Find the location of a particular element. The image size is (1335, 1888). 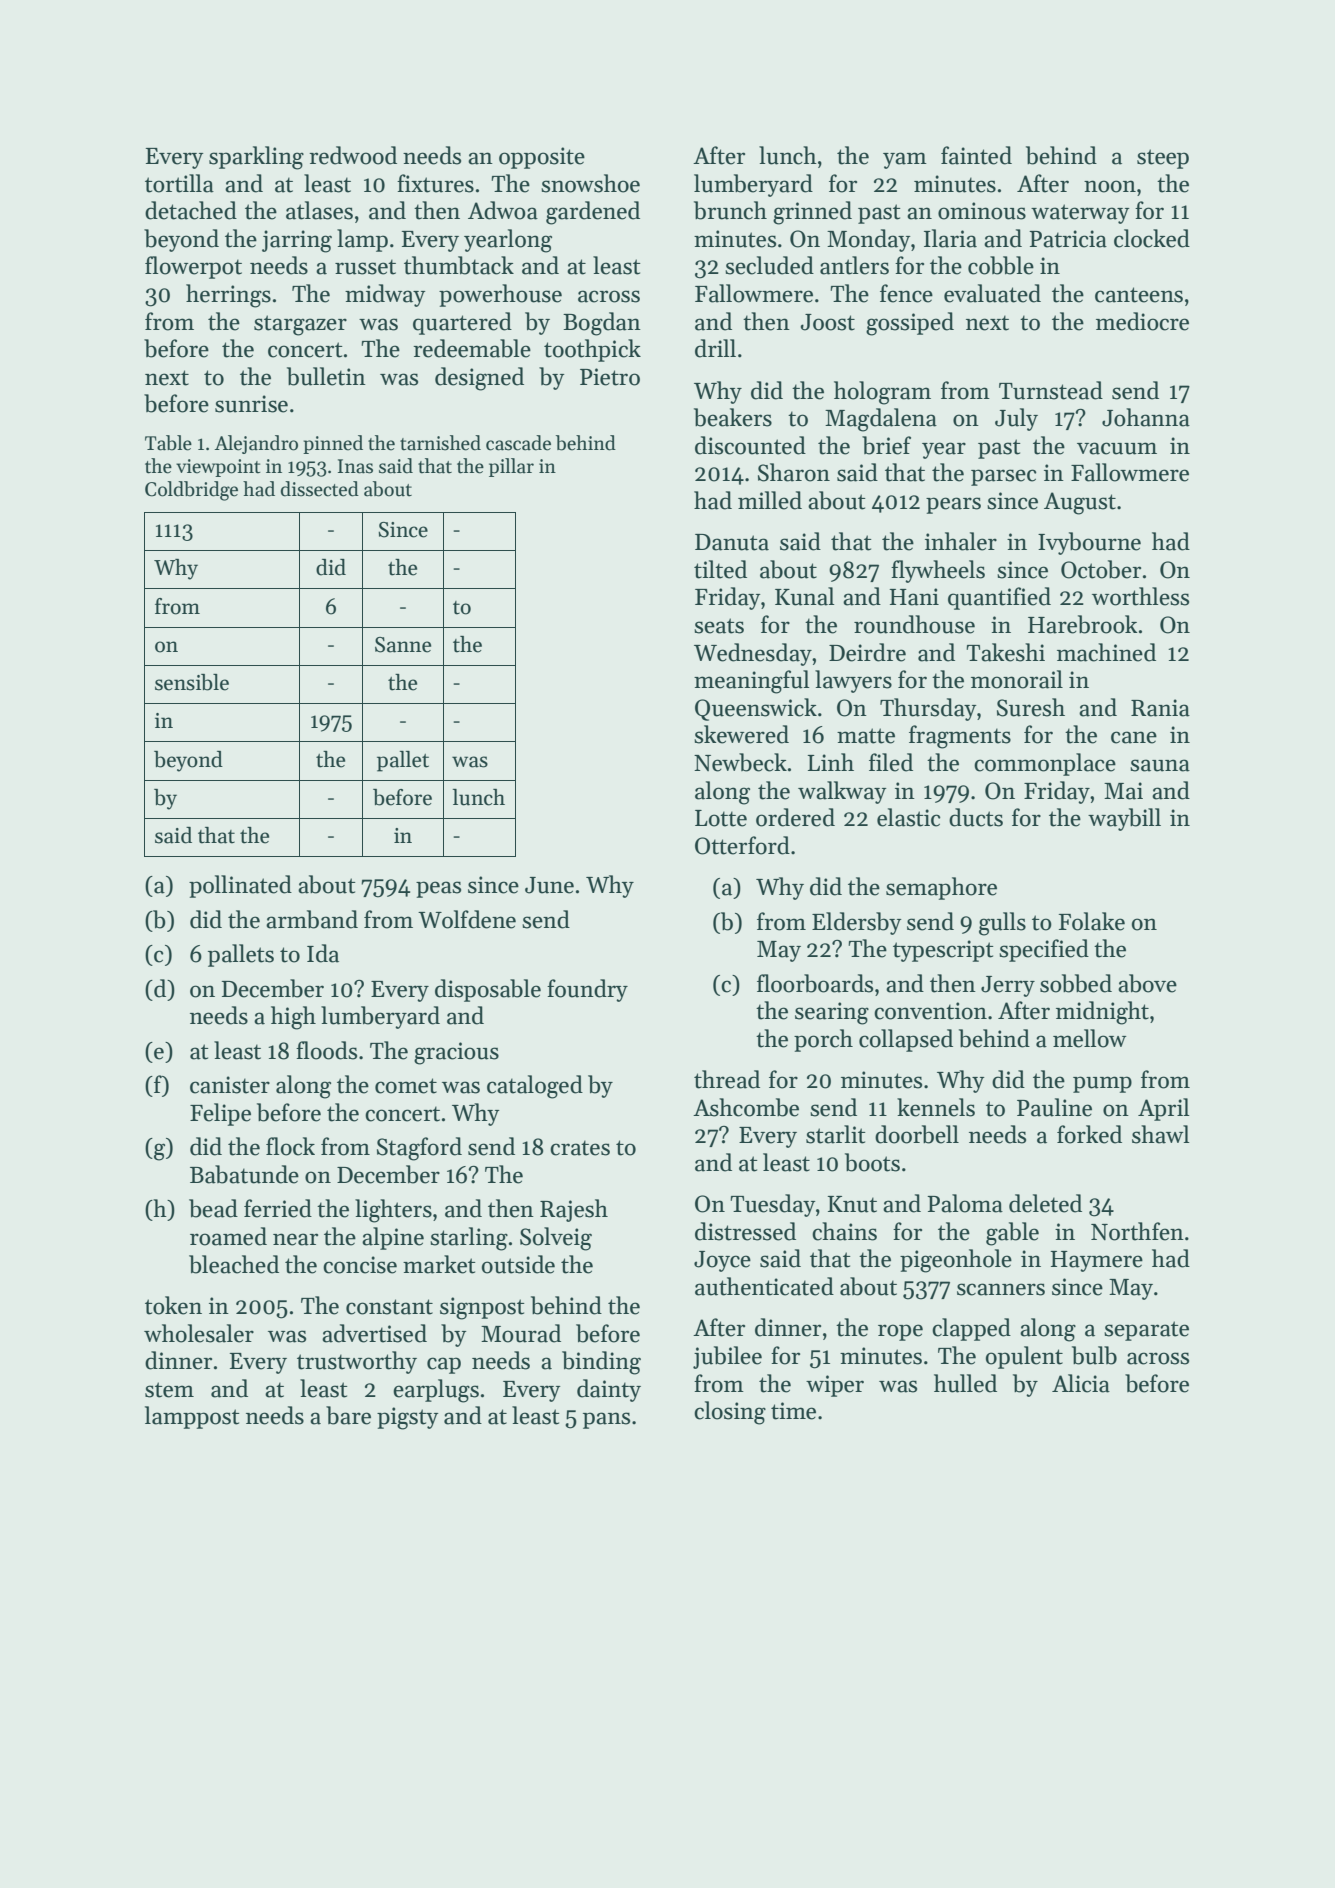

Johanna is located at coordinates (1146, 417).
